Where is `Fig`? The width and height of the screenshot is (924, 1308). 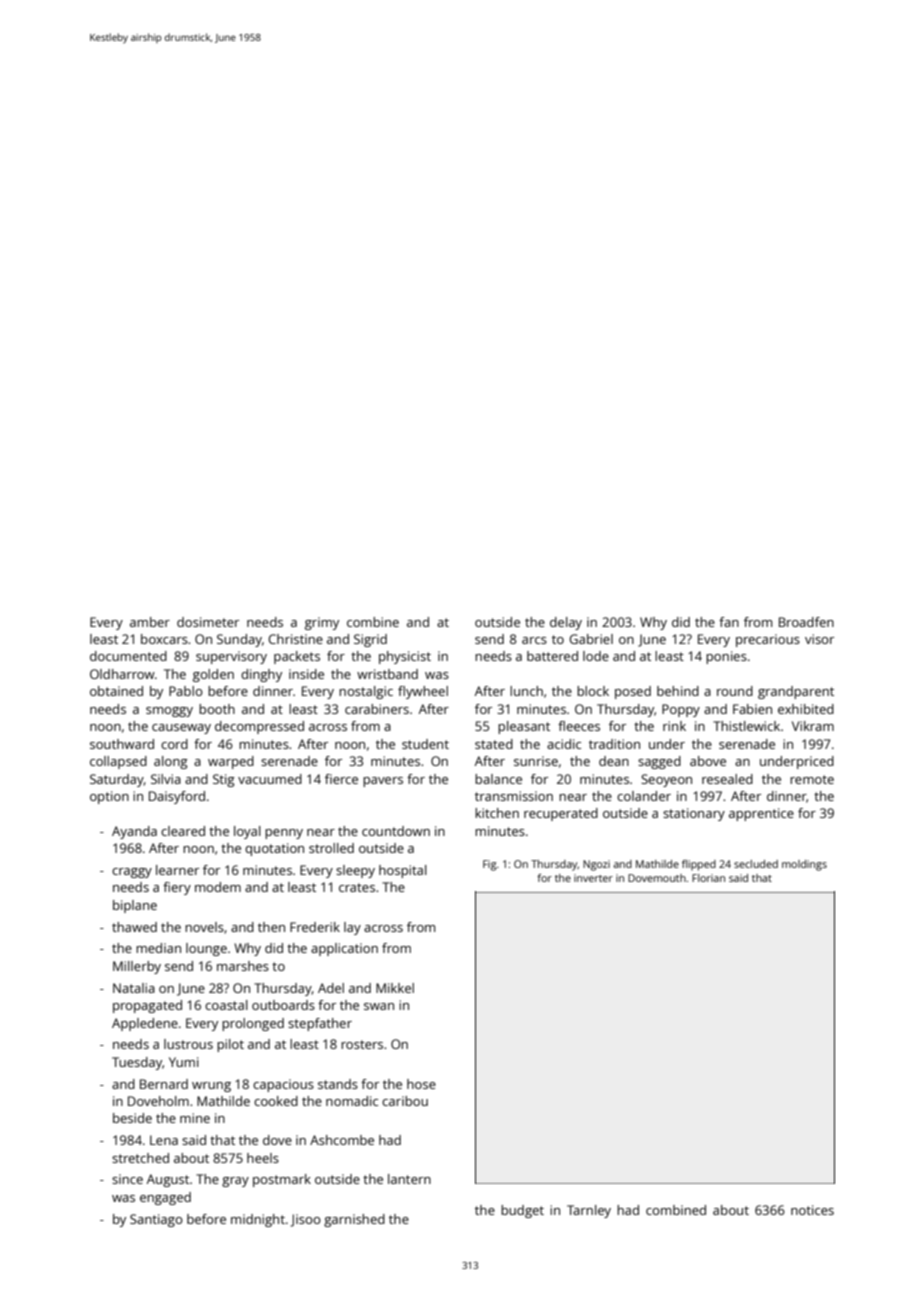
Fig is located at coordinates (490, 865).
